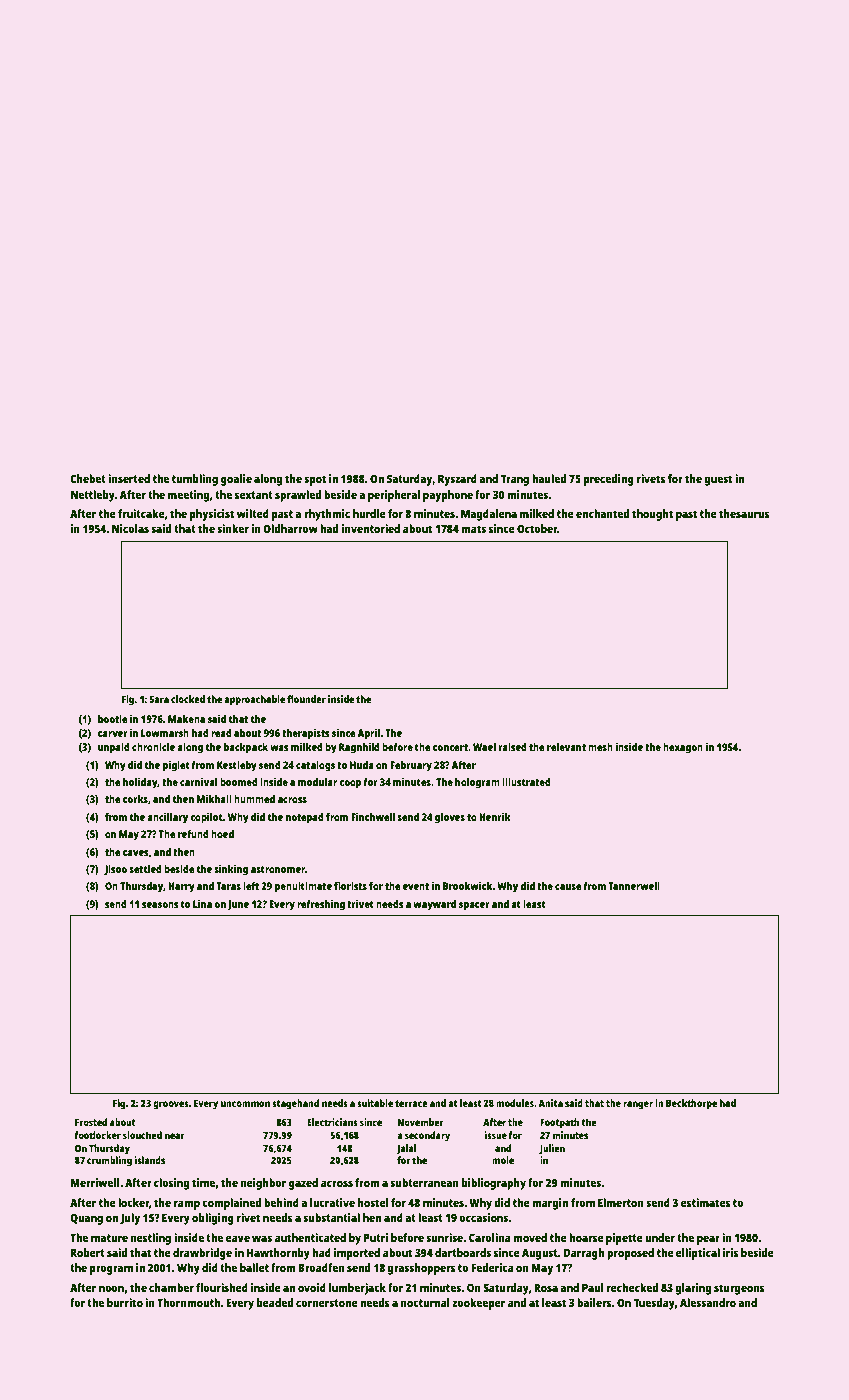  I want to click on bootie, so click(112, 719).
